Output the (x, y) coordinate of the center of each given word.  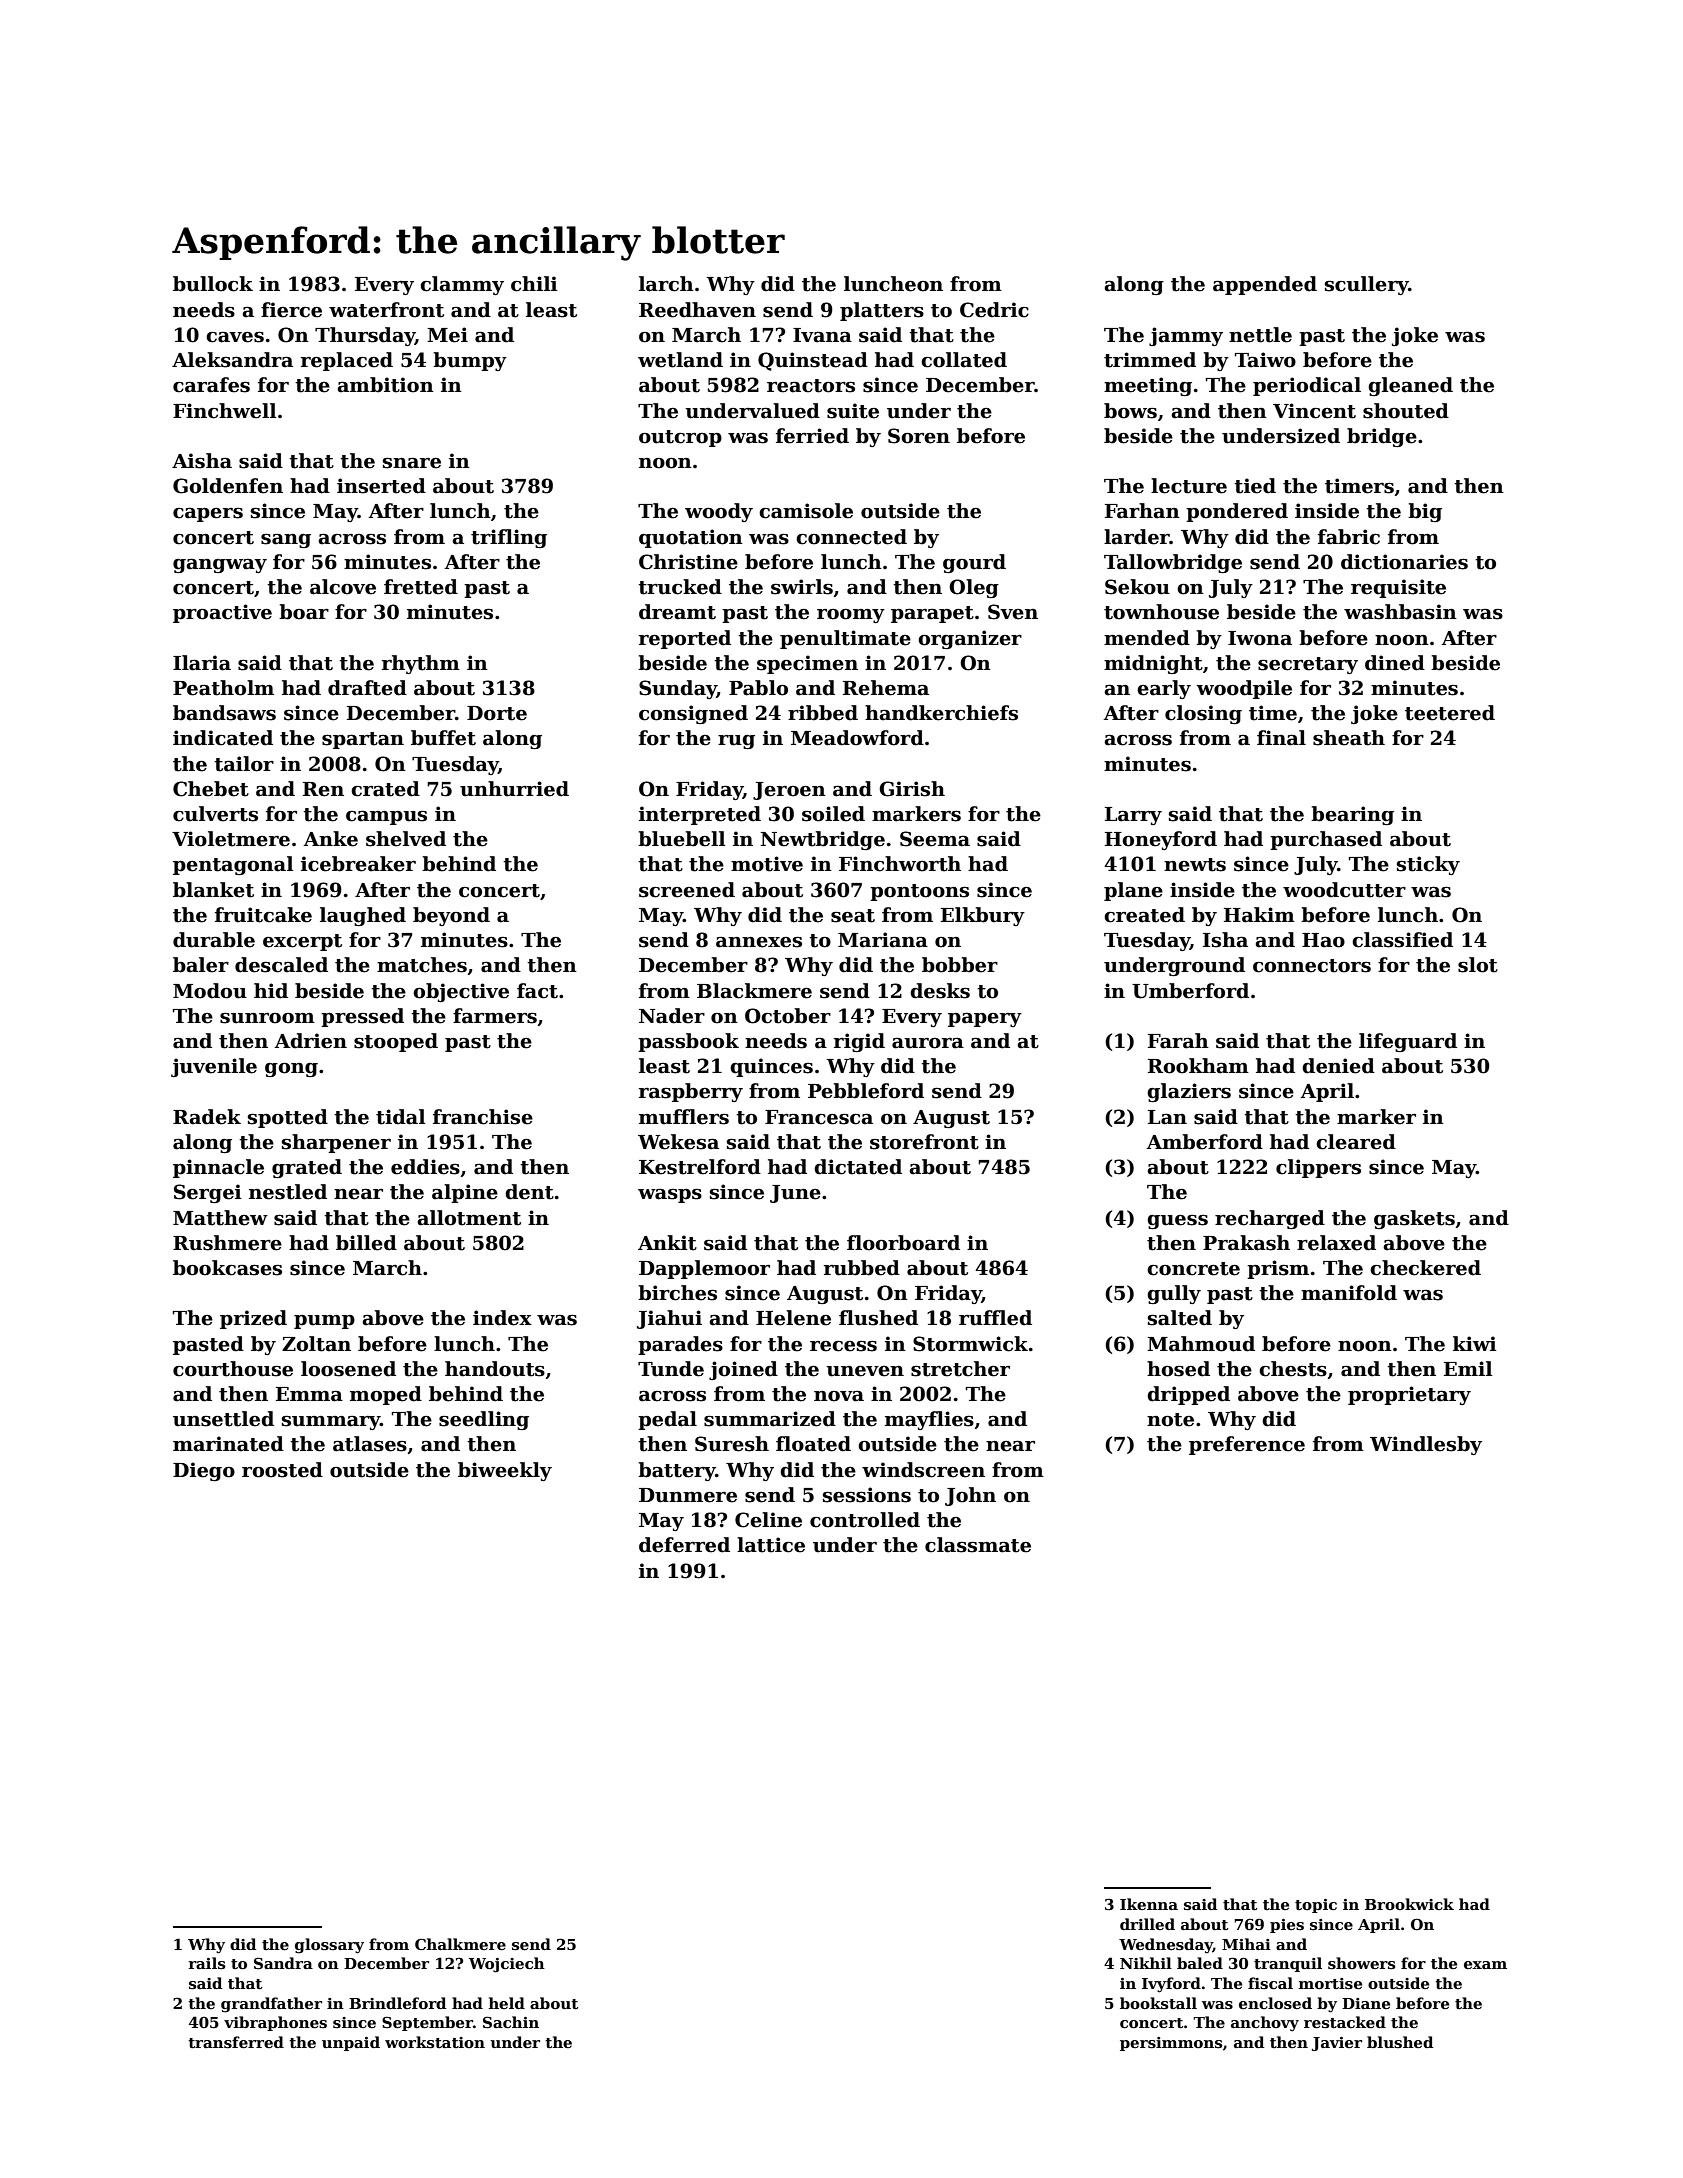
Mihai (1246, 1944)
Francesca (819, 1117)
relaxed (1336, 1243)
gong (291, 1070)
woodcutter (1344, 890)
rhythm (421, 664)
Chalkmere (460, 1944)
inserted (381, 486)
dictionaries (1404, 562)
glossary (329, 1946)
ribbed (823, 713)
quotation (691, 538)
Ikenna (1149, 1904)
